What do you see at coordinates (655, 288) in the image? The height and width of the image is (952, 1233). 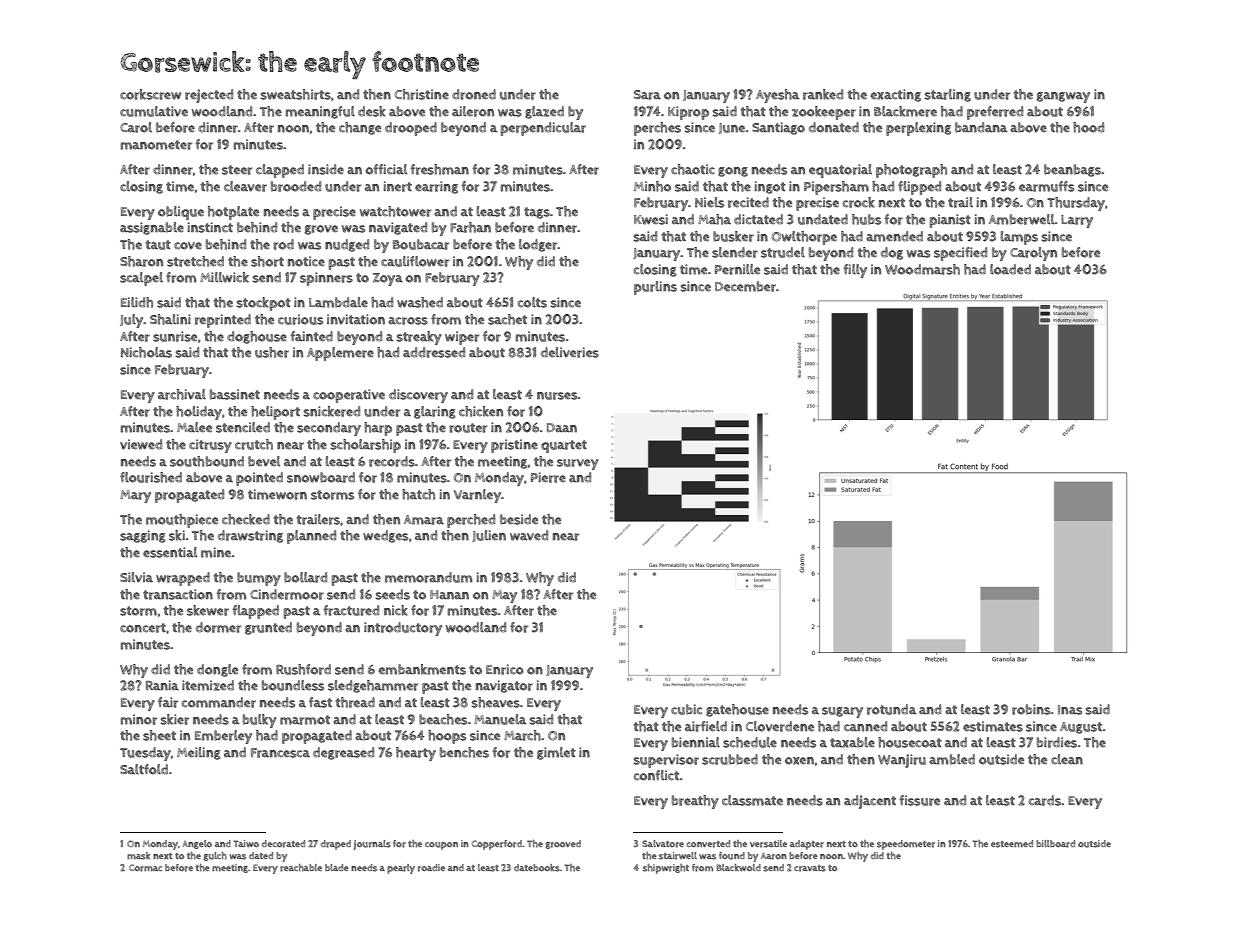 I see `purlins` at bounding box center [655, 288].
